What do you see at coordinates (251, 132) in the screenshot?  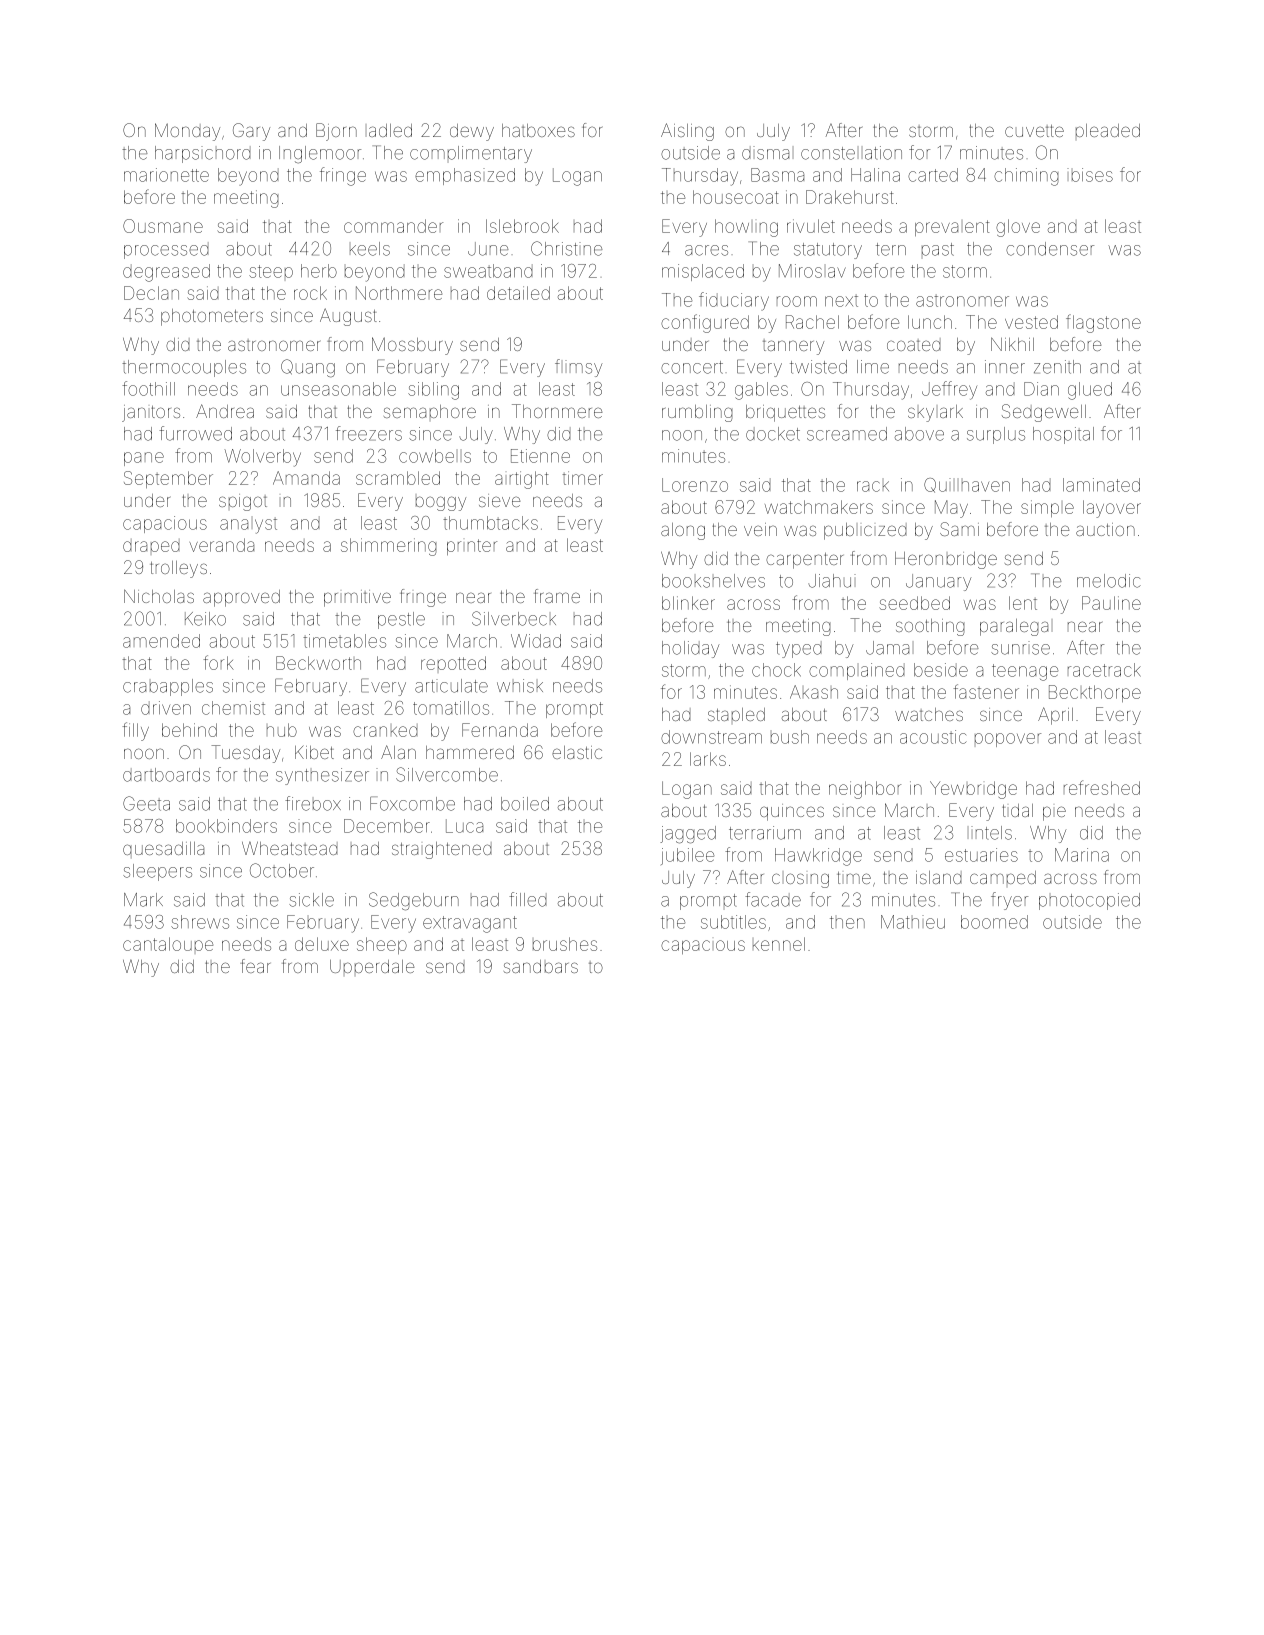 I see `Gary` at bounding box center [251, 132].
